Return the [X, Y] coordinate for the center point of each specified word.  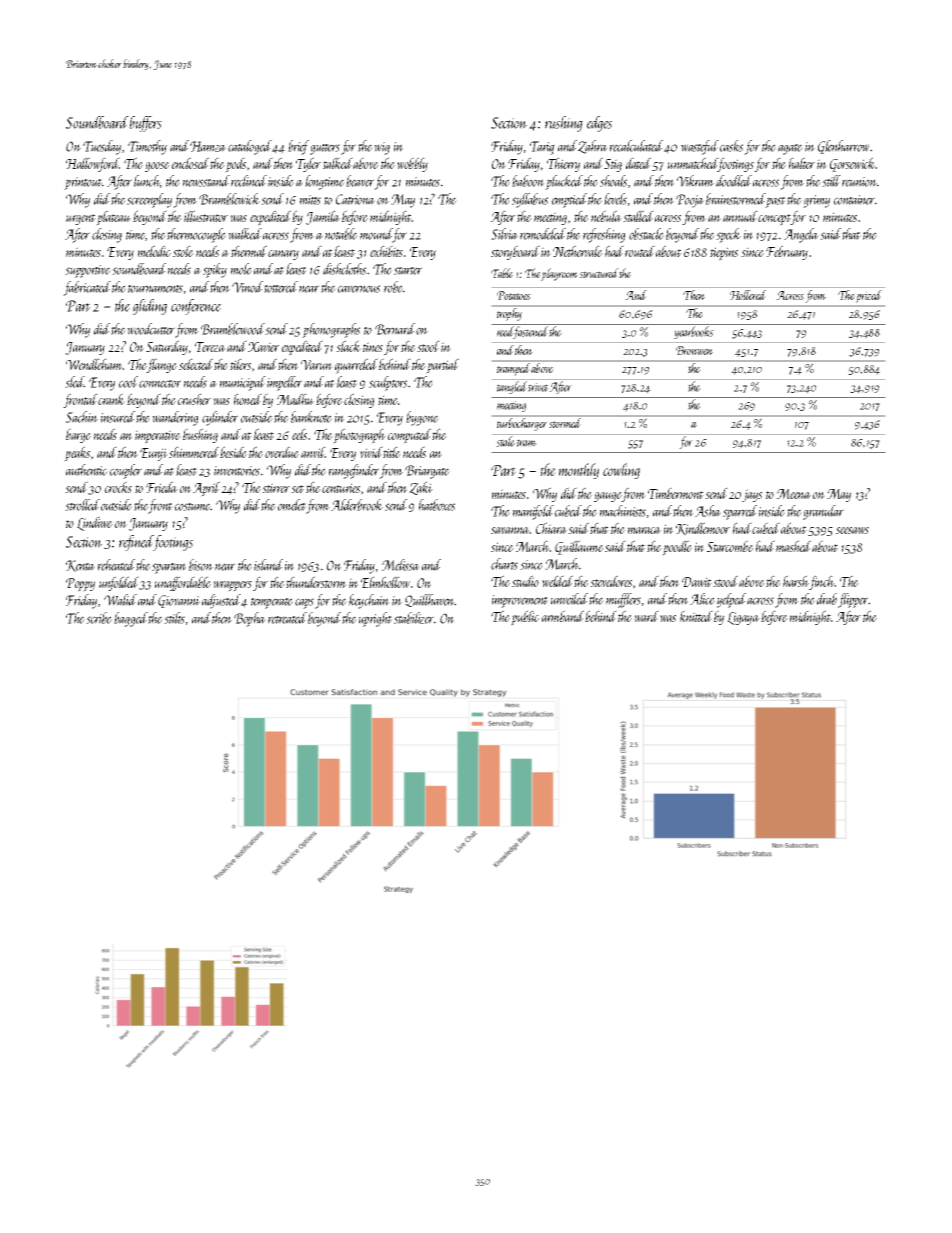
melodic [154, 251]
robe [393, 287]
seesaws [852, 530]
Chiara [551, 528]
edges [599, 124]
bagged [131, 619]
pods [235, 165]
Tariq [542, 148]
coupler [126, 471]
